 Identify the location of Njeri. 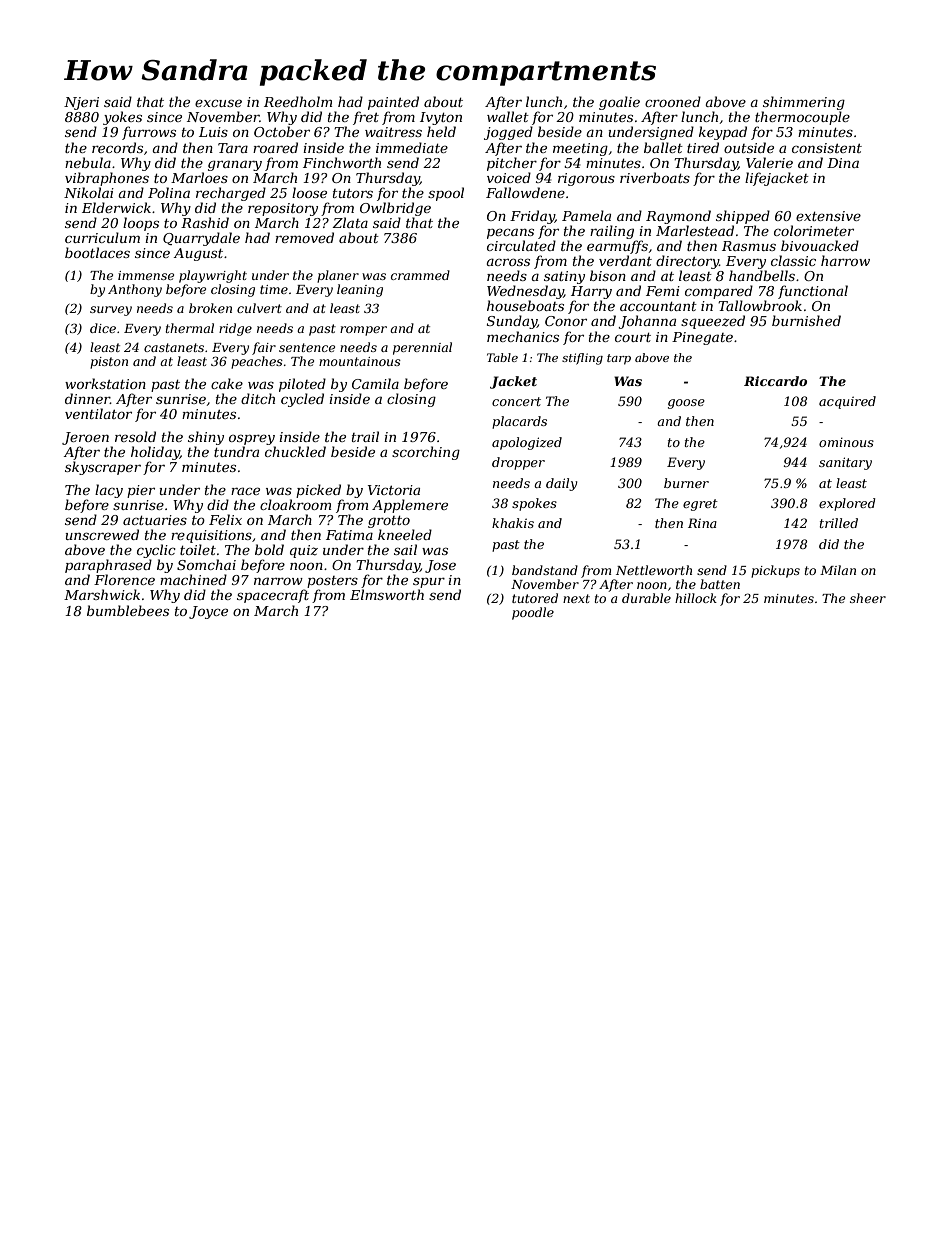
(81, 103).
